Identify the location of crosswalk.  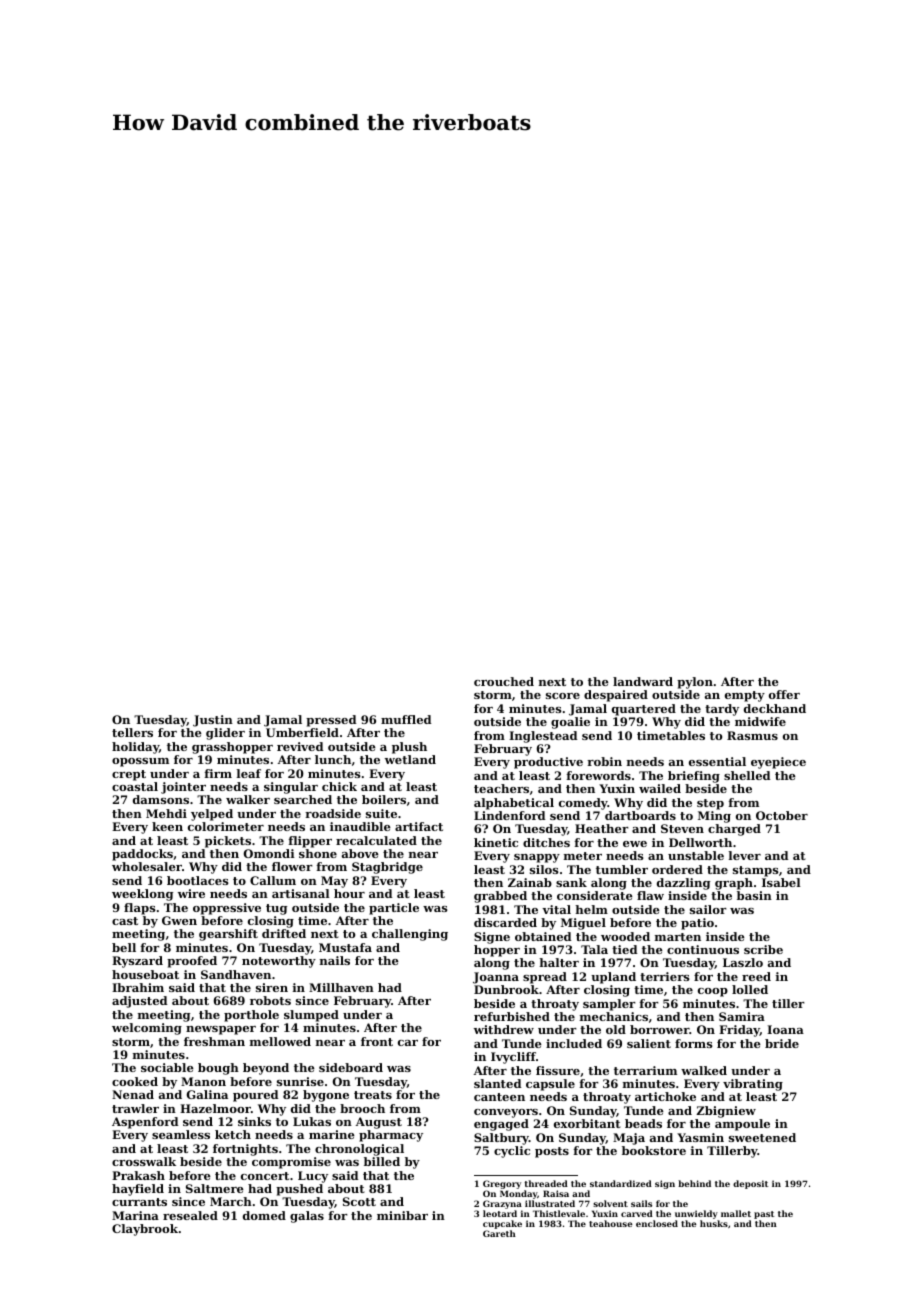
(144, 1161).
